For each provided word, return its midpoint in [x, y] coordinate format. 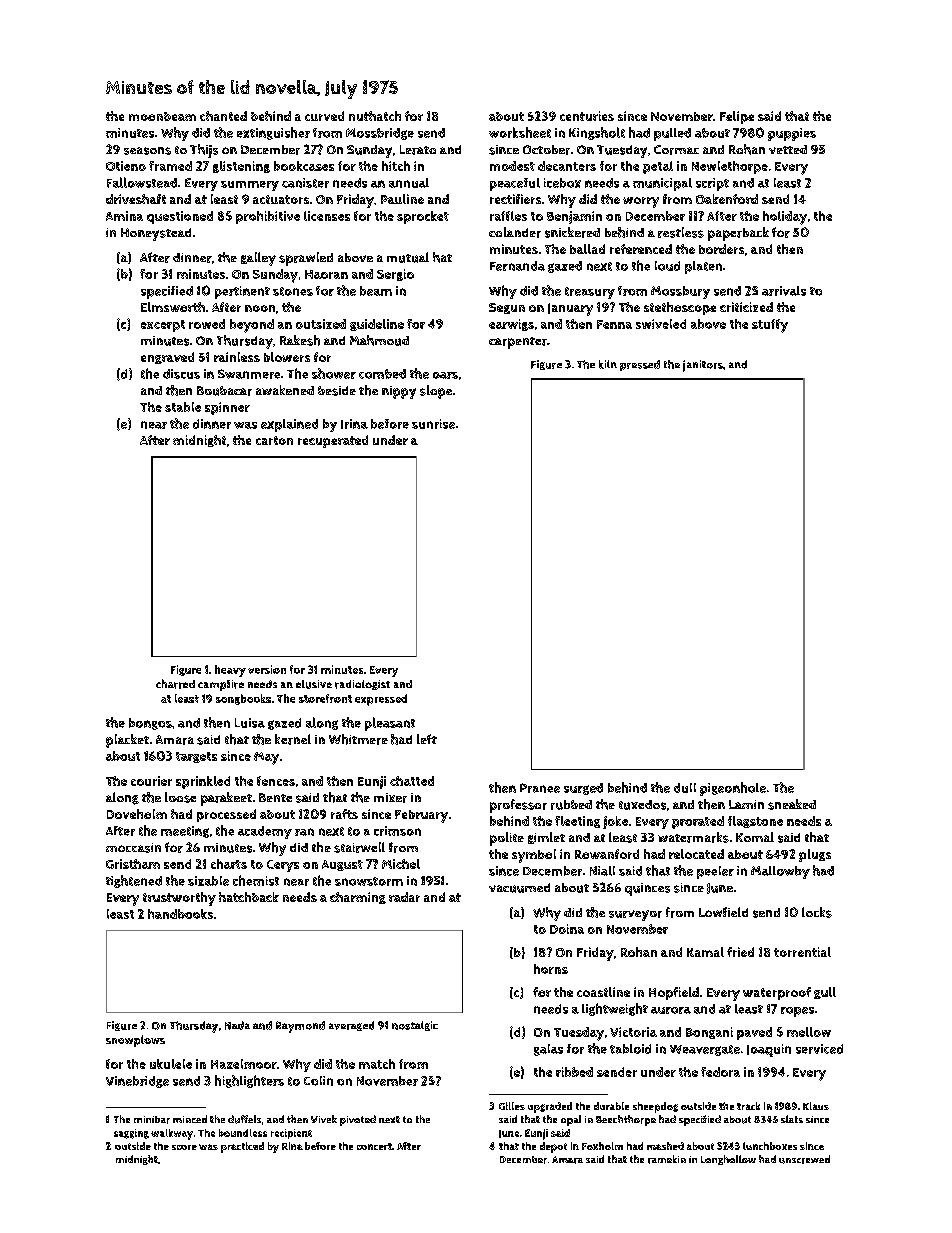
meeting [185, 832]
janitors [703, 366]
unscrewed [804, 1159]
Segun [507, 308]
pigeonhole [733, 789]
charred [175, 684]
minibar [152, 1120]
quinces [647, 889]
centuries [587, 116]
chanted [223, 116]
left [427, 739]
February [421, 816]
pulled [672, 134]
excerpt [163, 326]
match [377, 1064]
